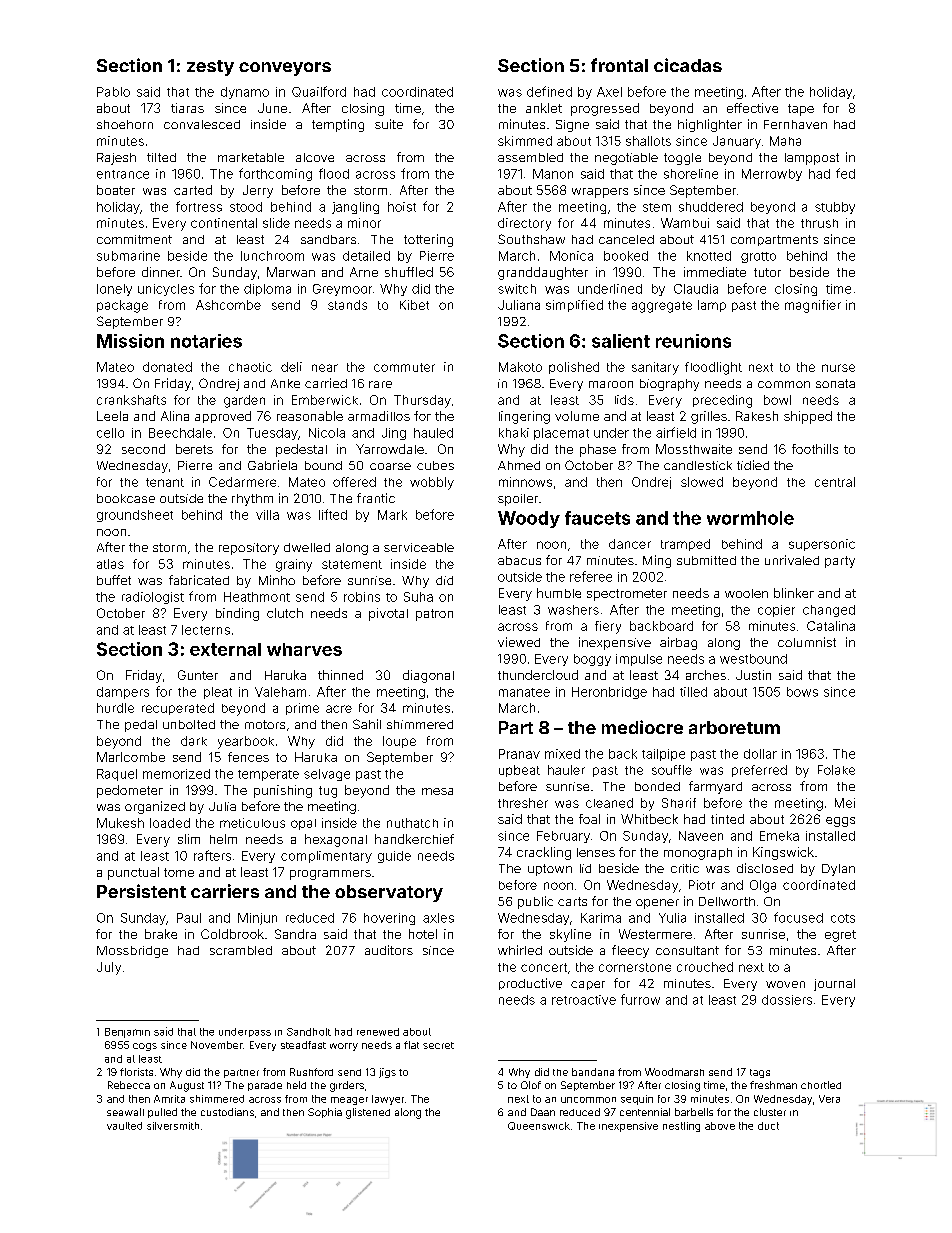 This document has height=1233, width=952. I want to click on zesty, so click(210, 68).
